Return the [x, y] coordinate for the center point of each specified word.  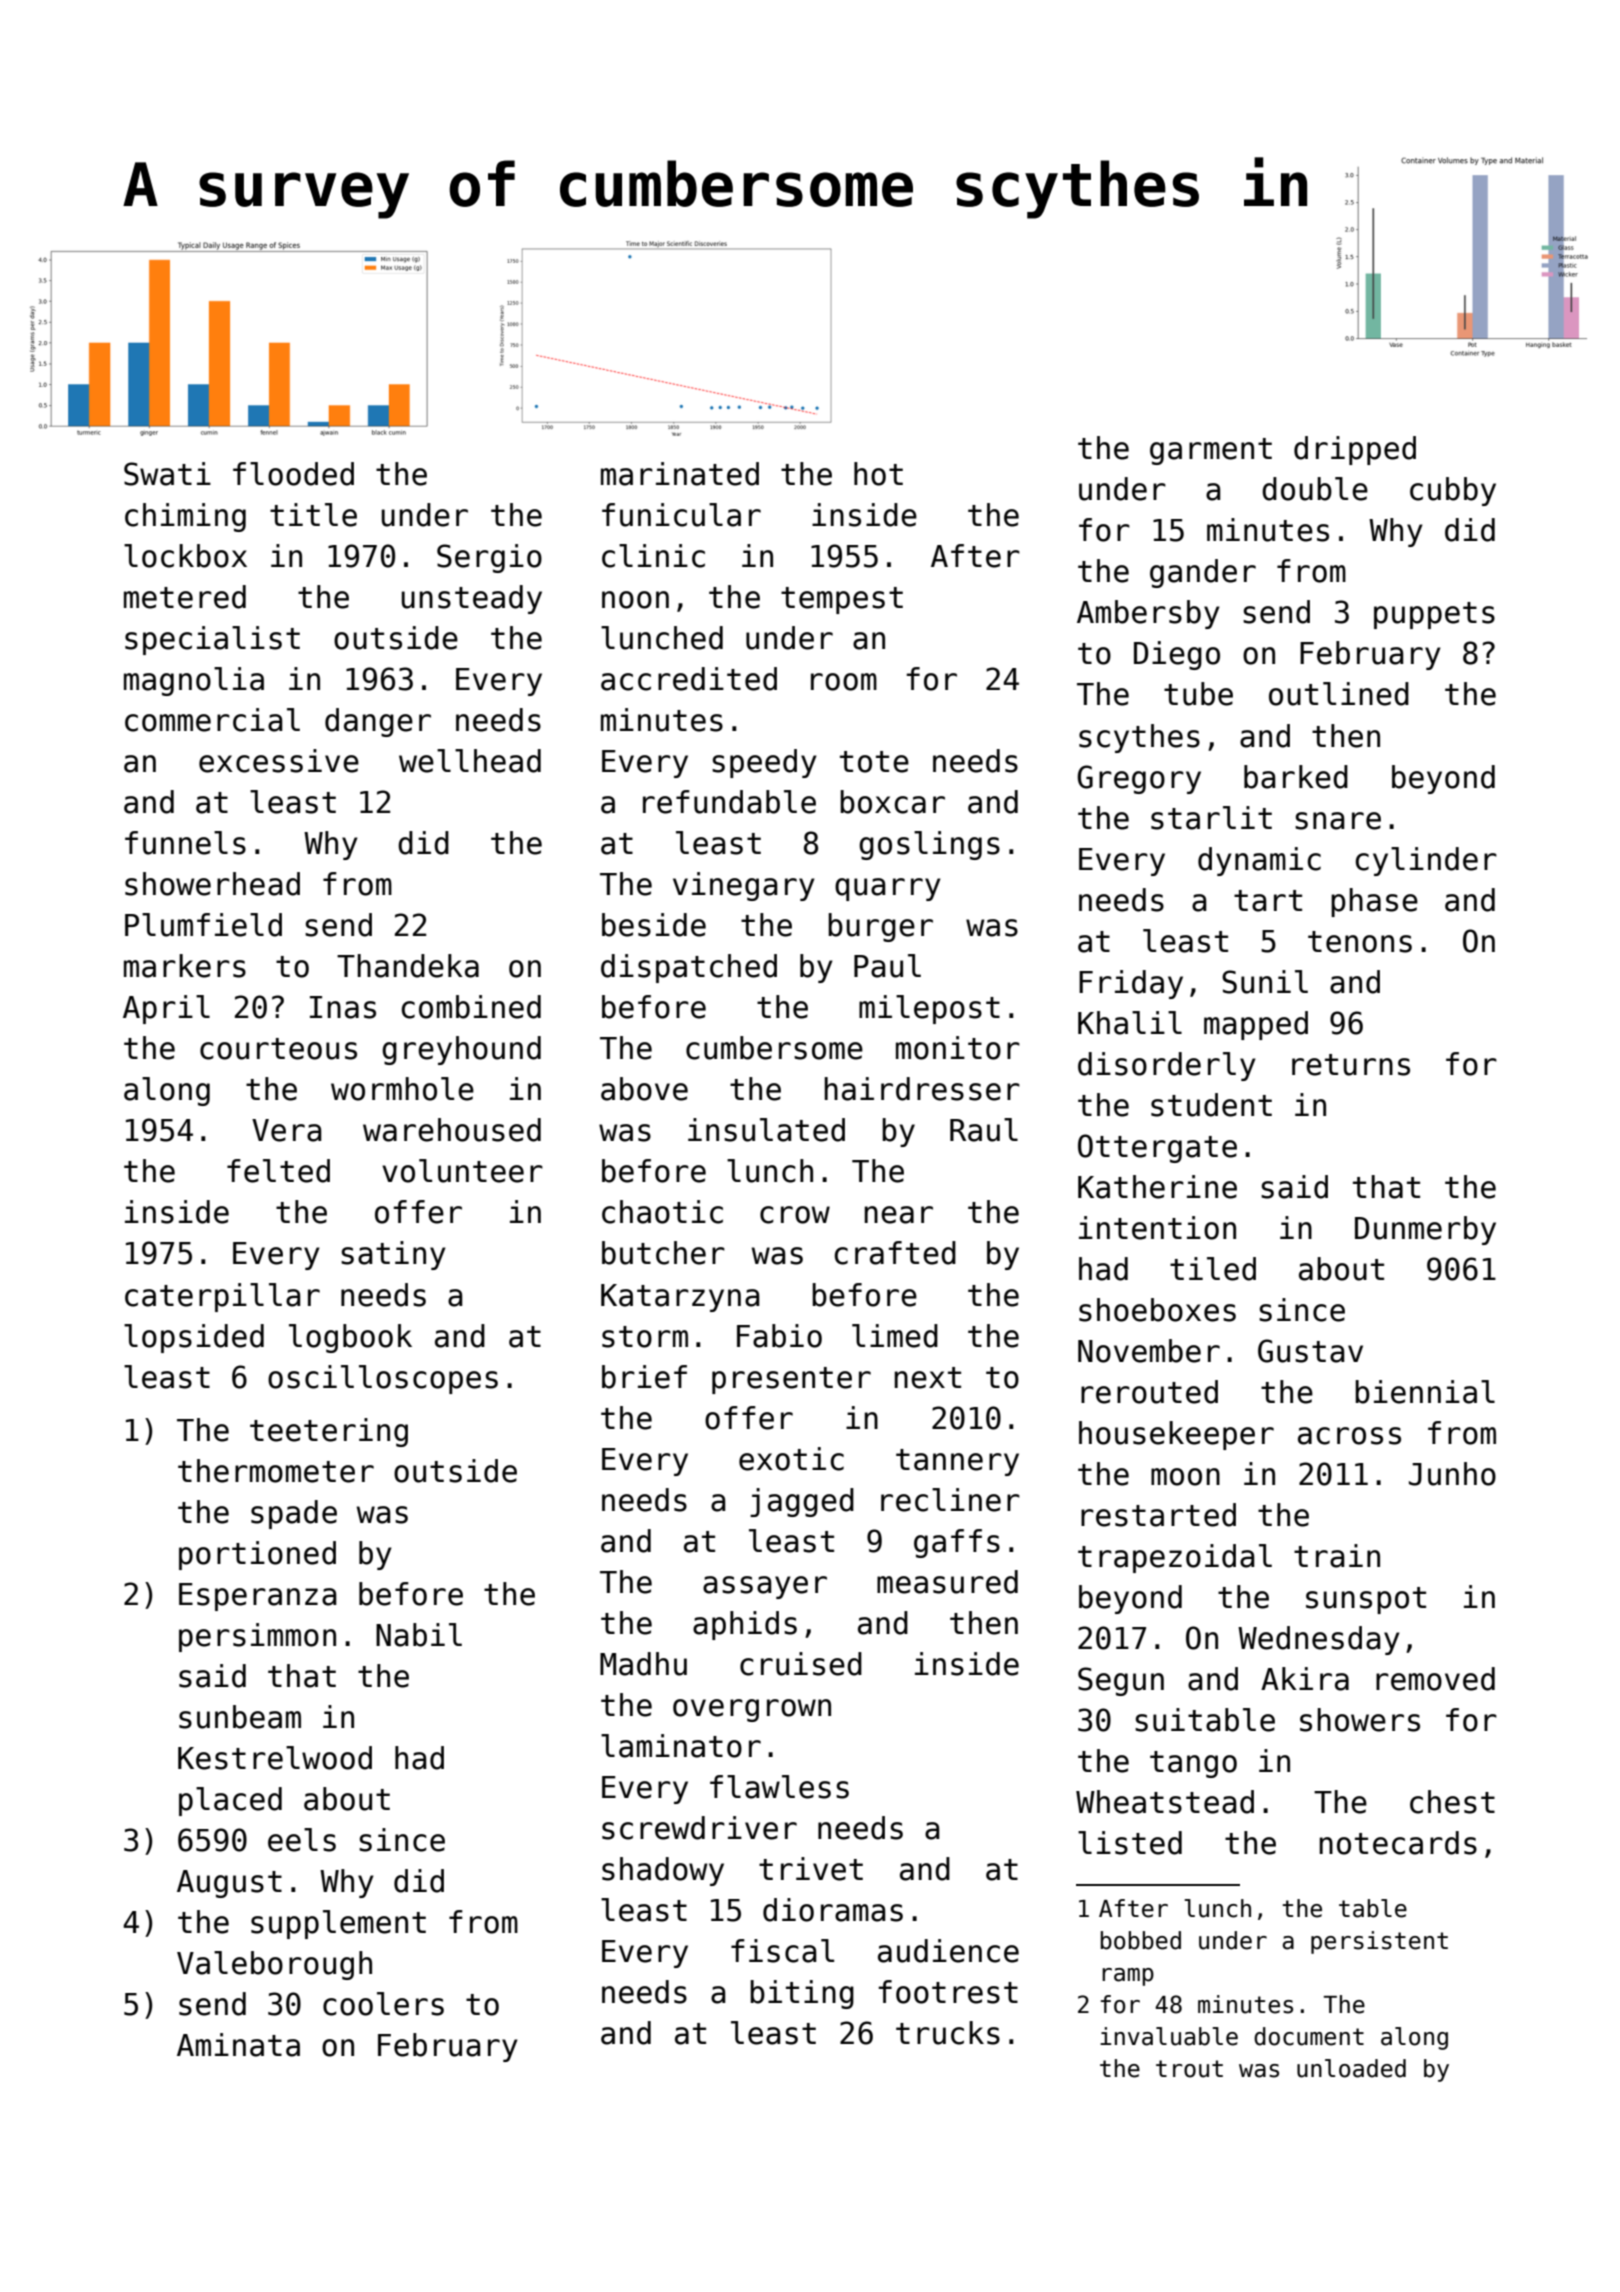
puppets [1434, 615]
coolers [383, 2004]
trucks [948, 2033]
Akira [1305, 1679]
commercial [212, 720]
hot [878, 474]
